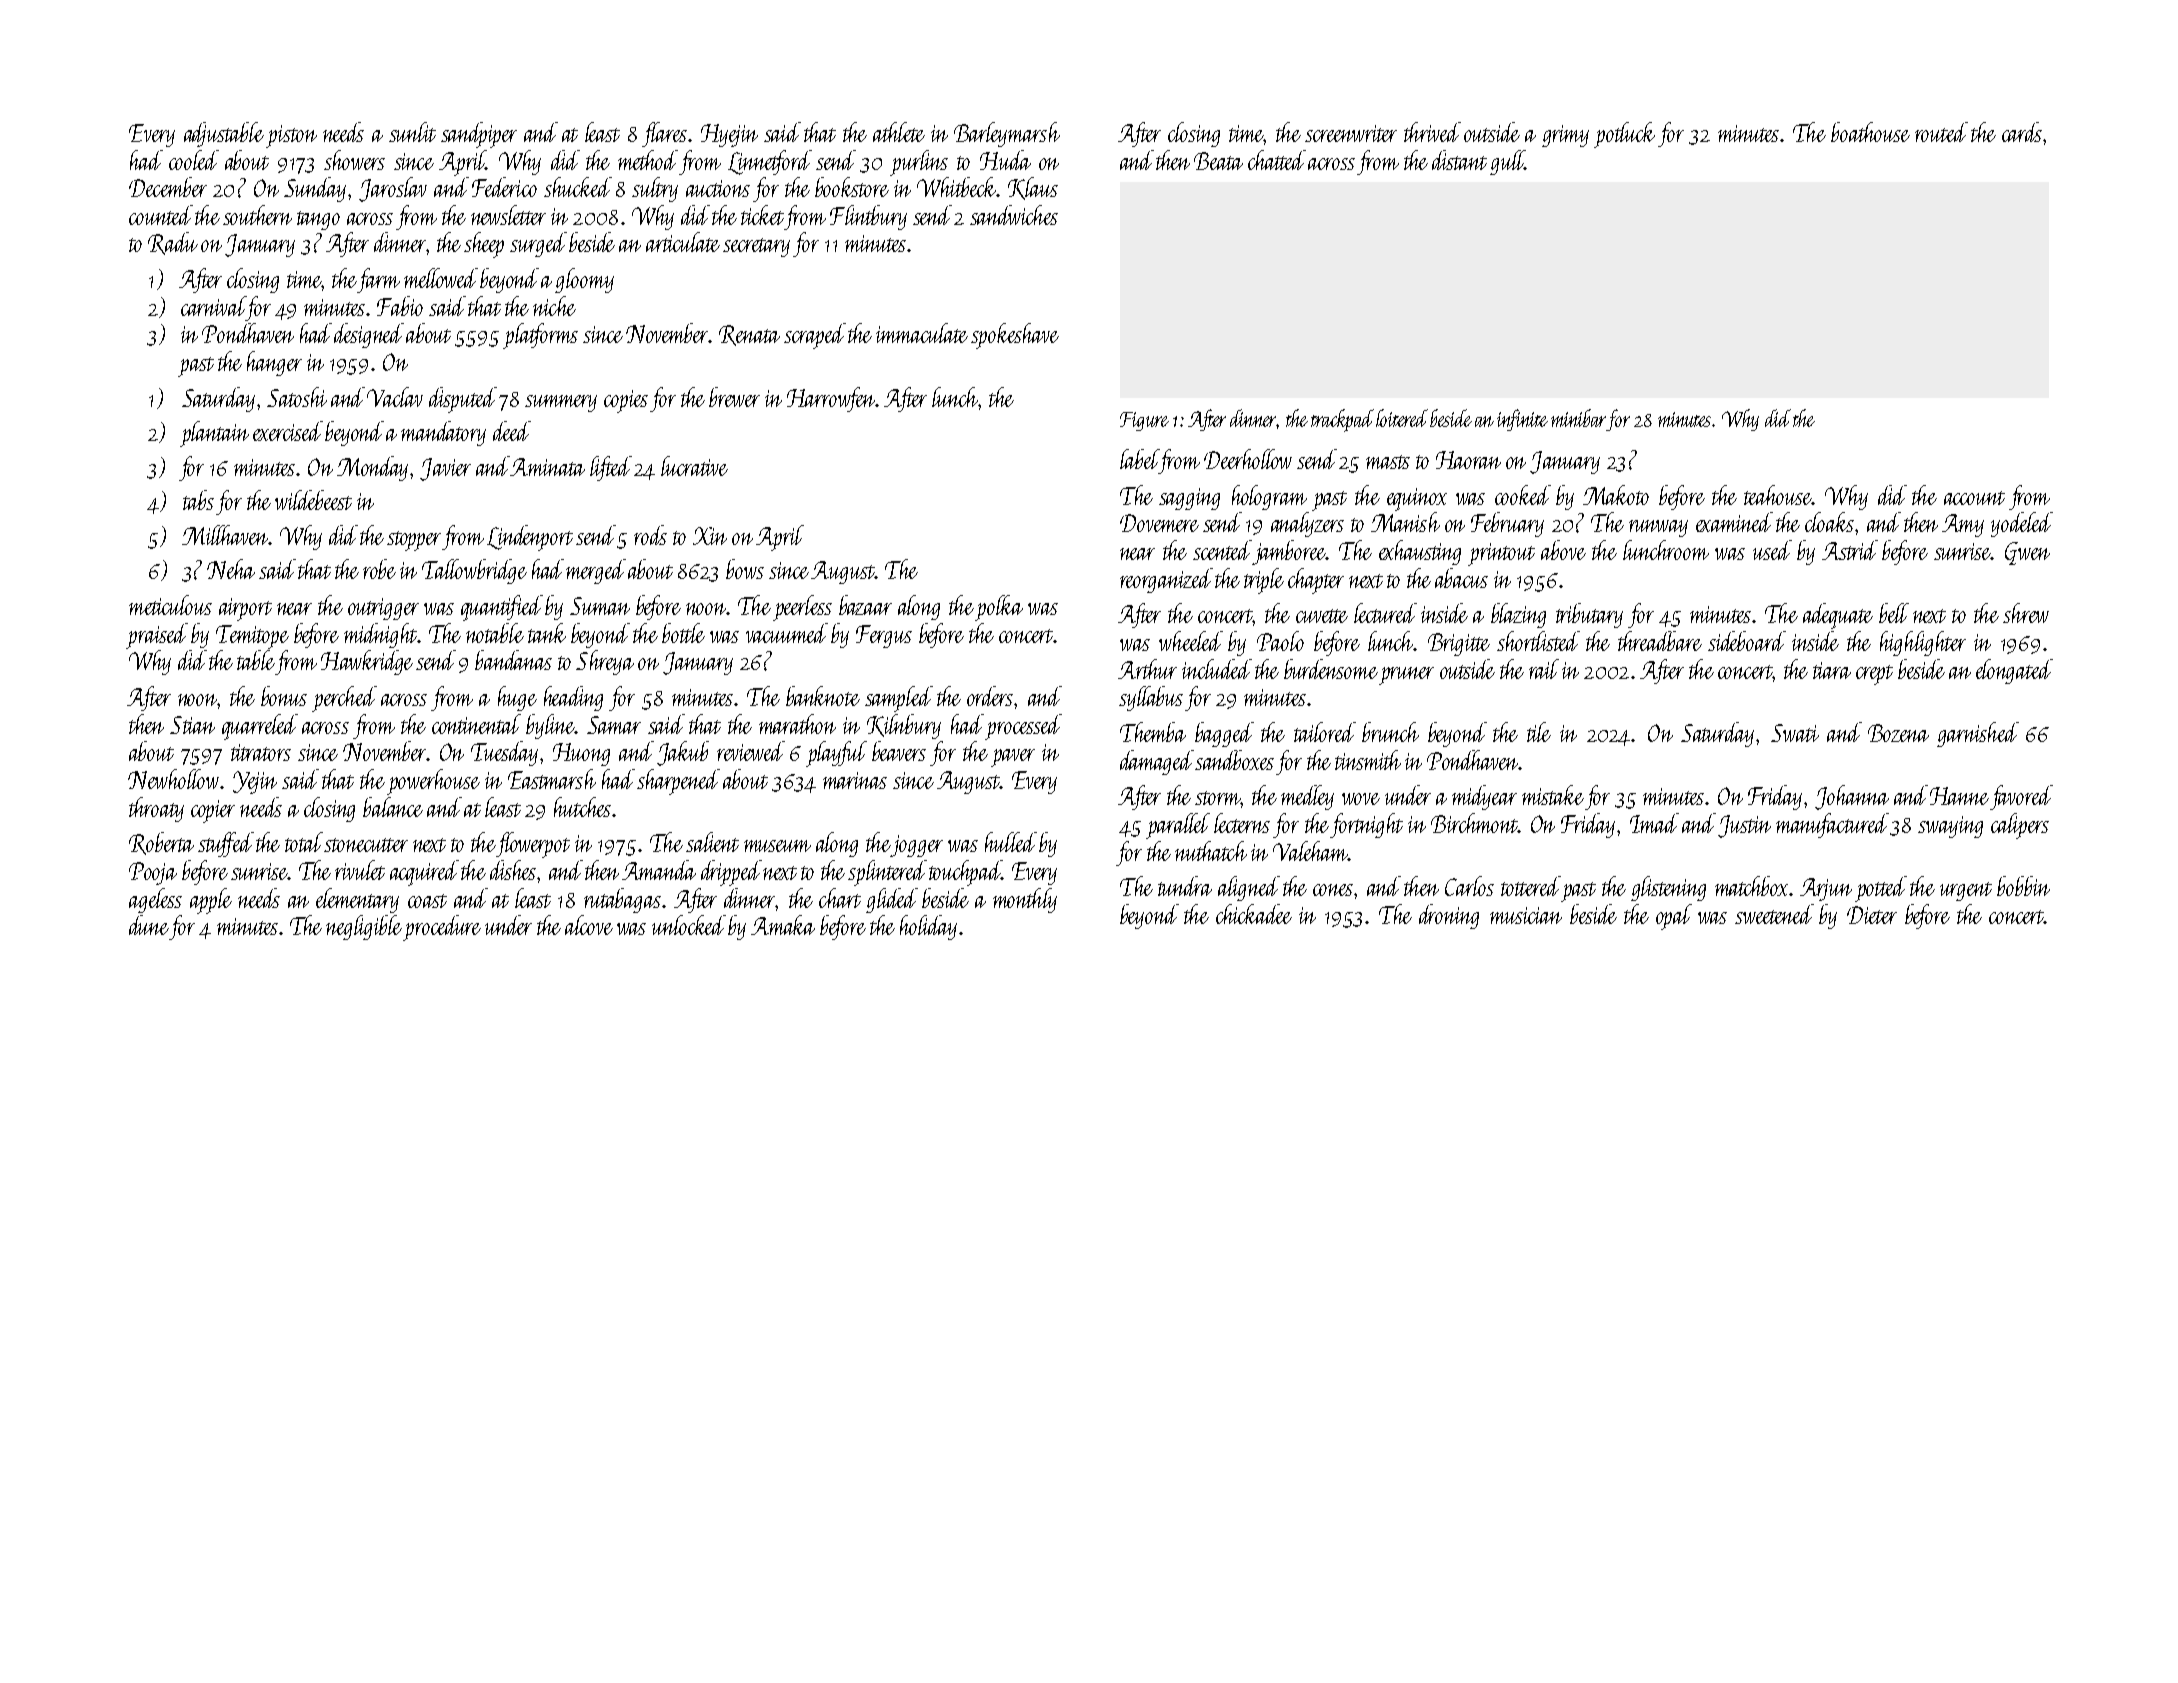  I want to click on minibar, so click(1578, 418).
